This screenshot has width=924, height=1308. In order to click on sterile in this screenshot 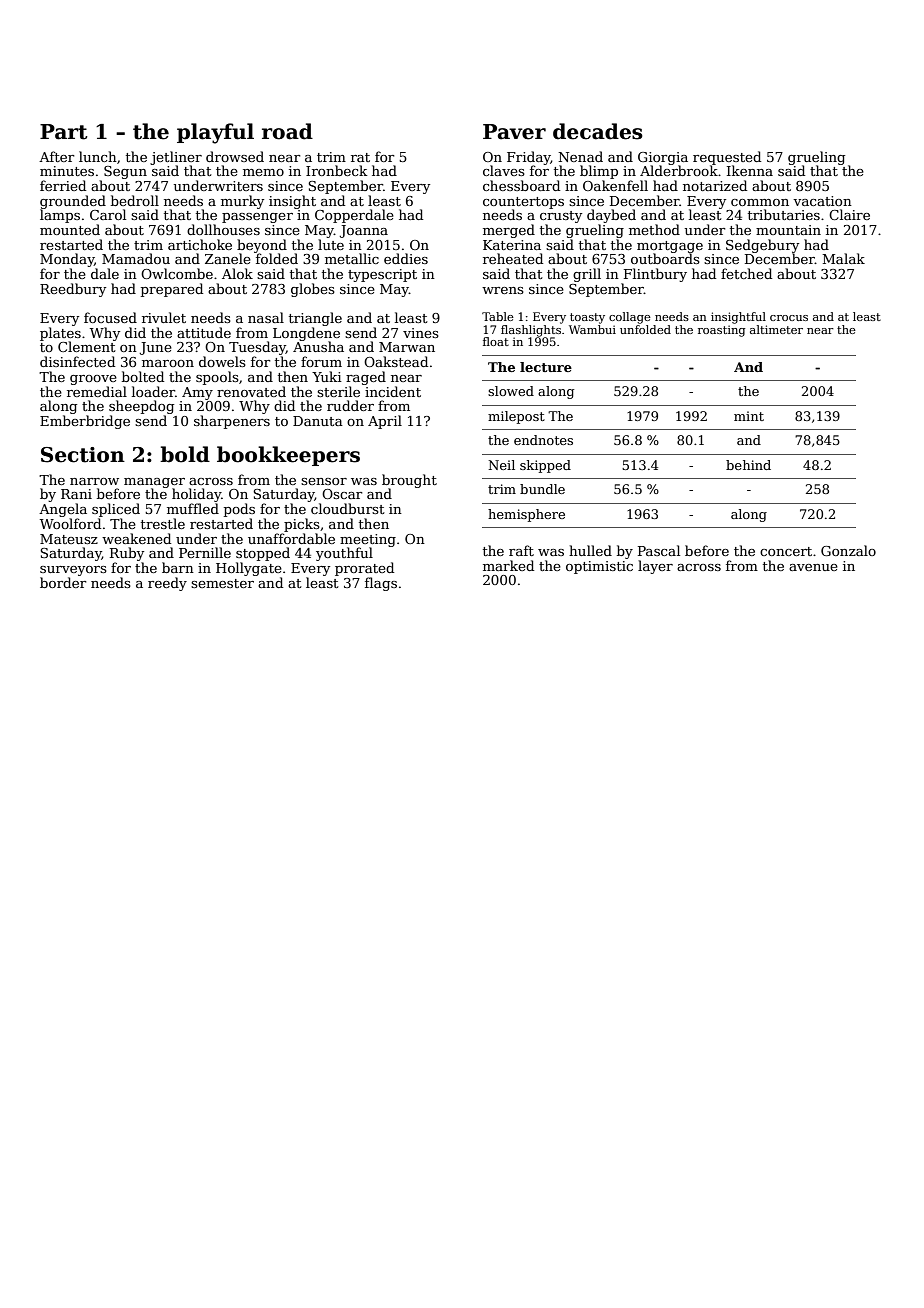, I will do `click(338, 391)`.
